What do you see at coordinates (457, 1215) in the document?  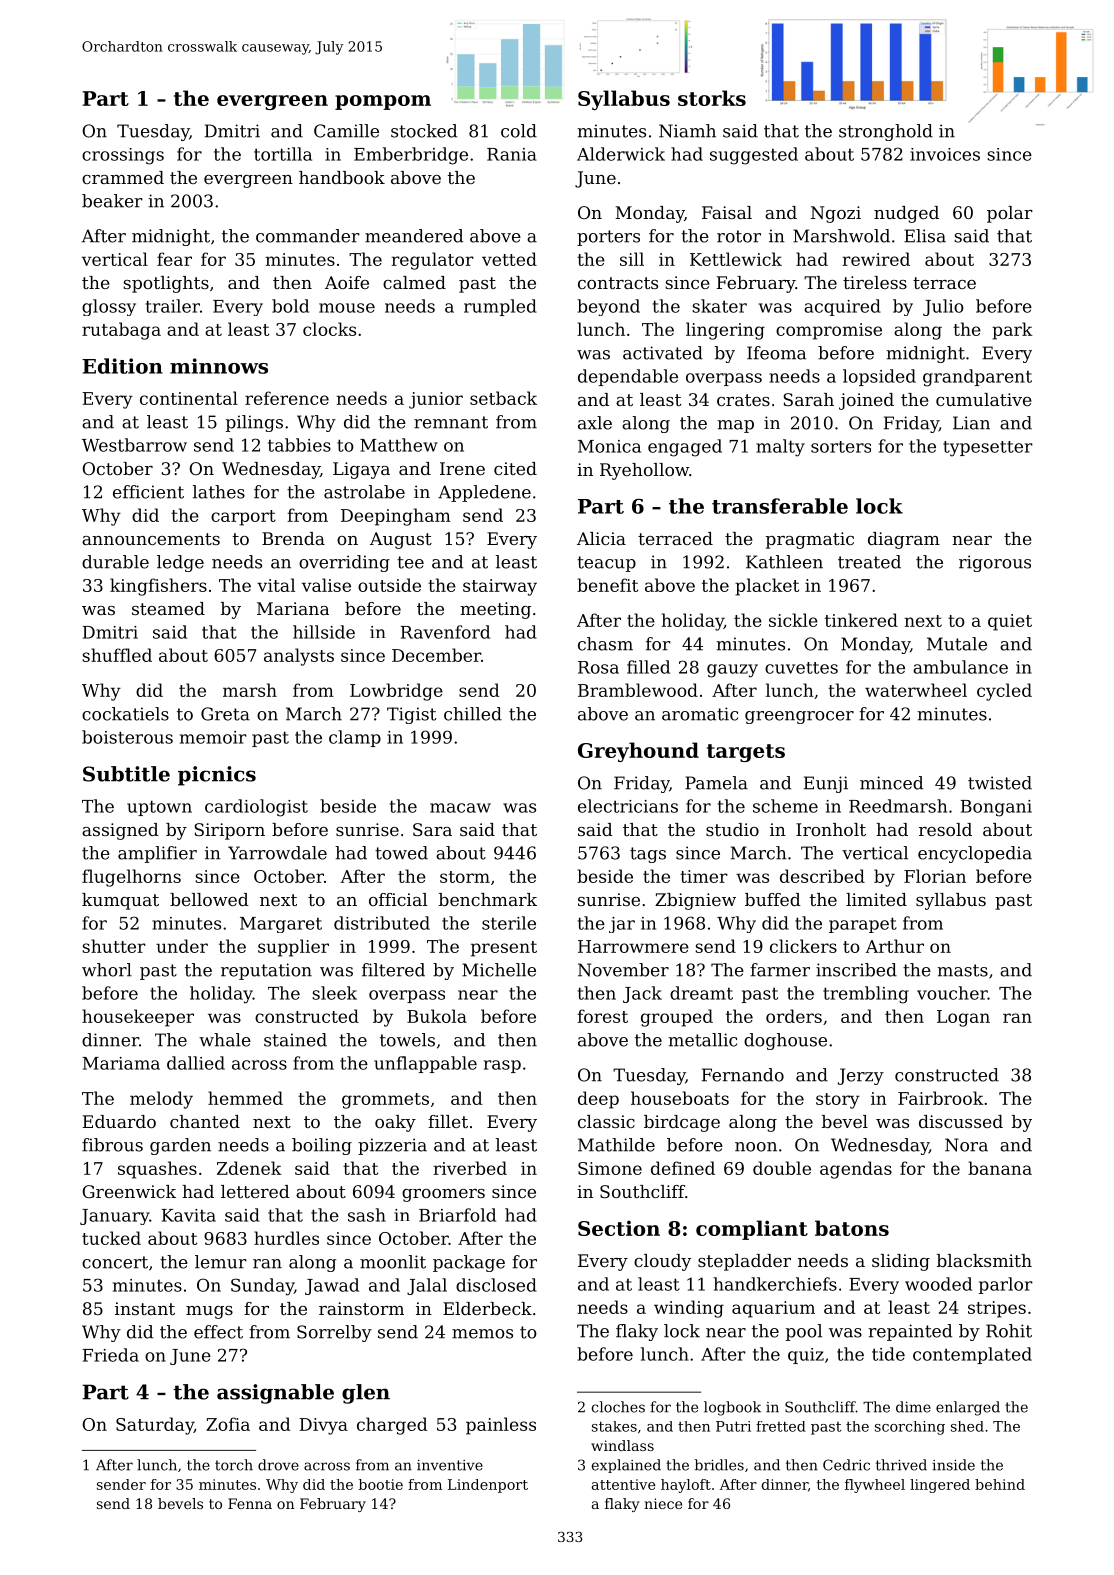 I see `Briarfold` at bounding box center [457, 1215].
